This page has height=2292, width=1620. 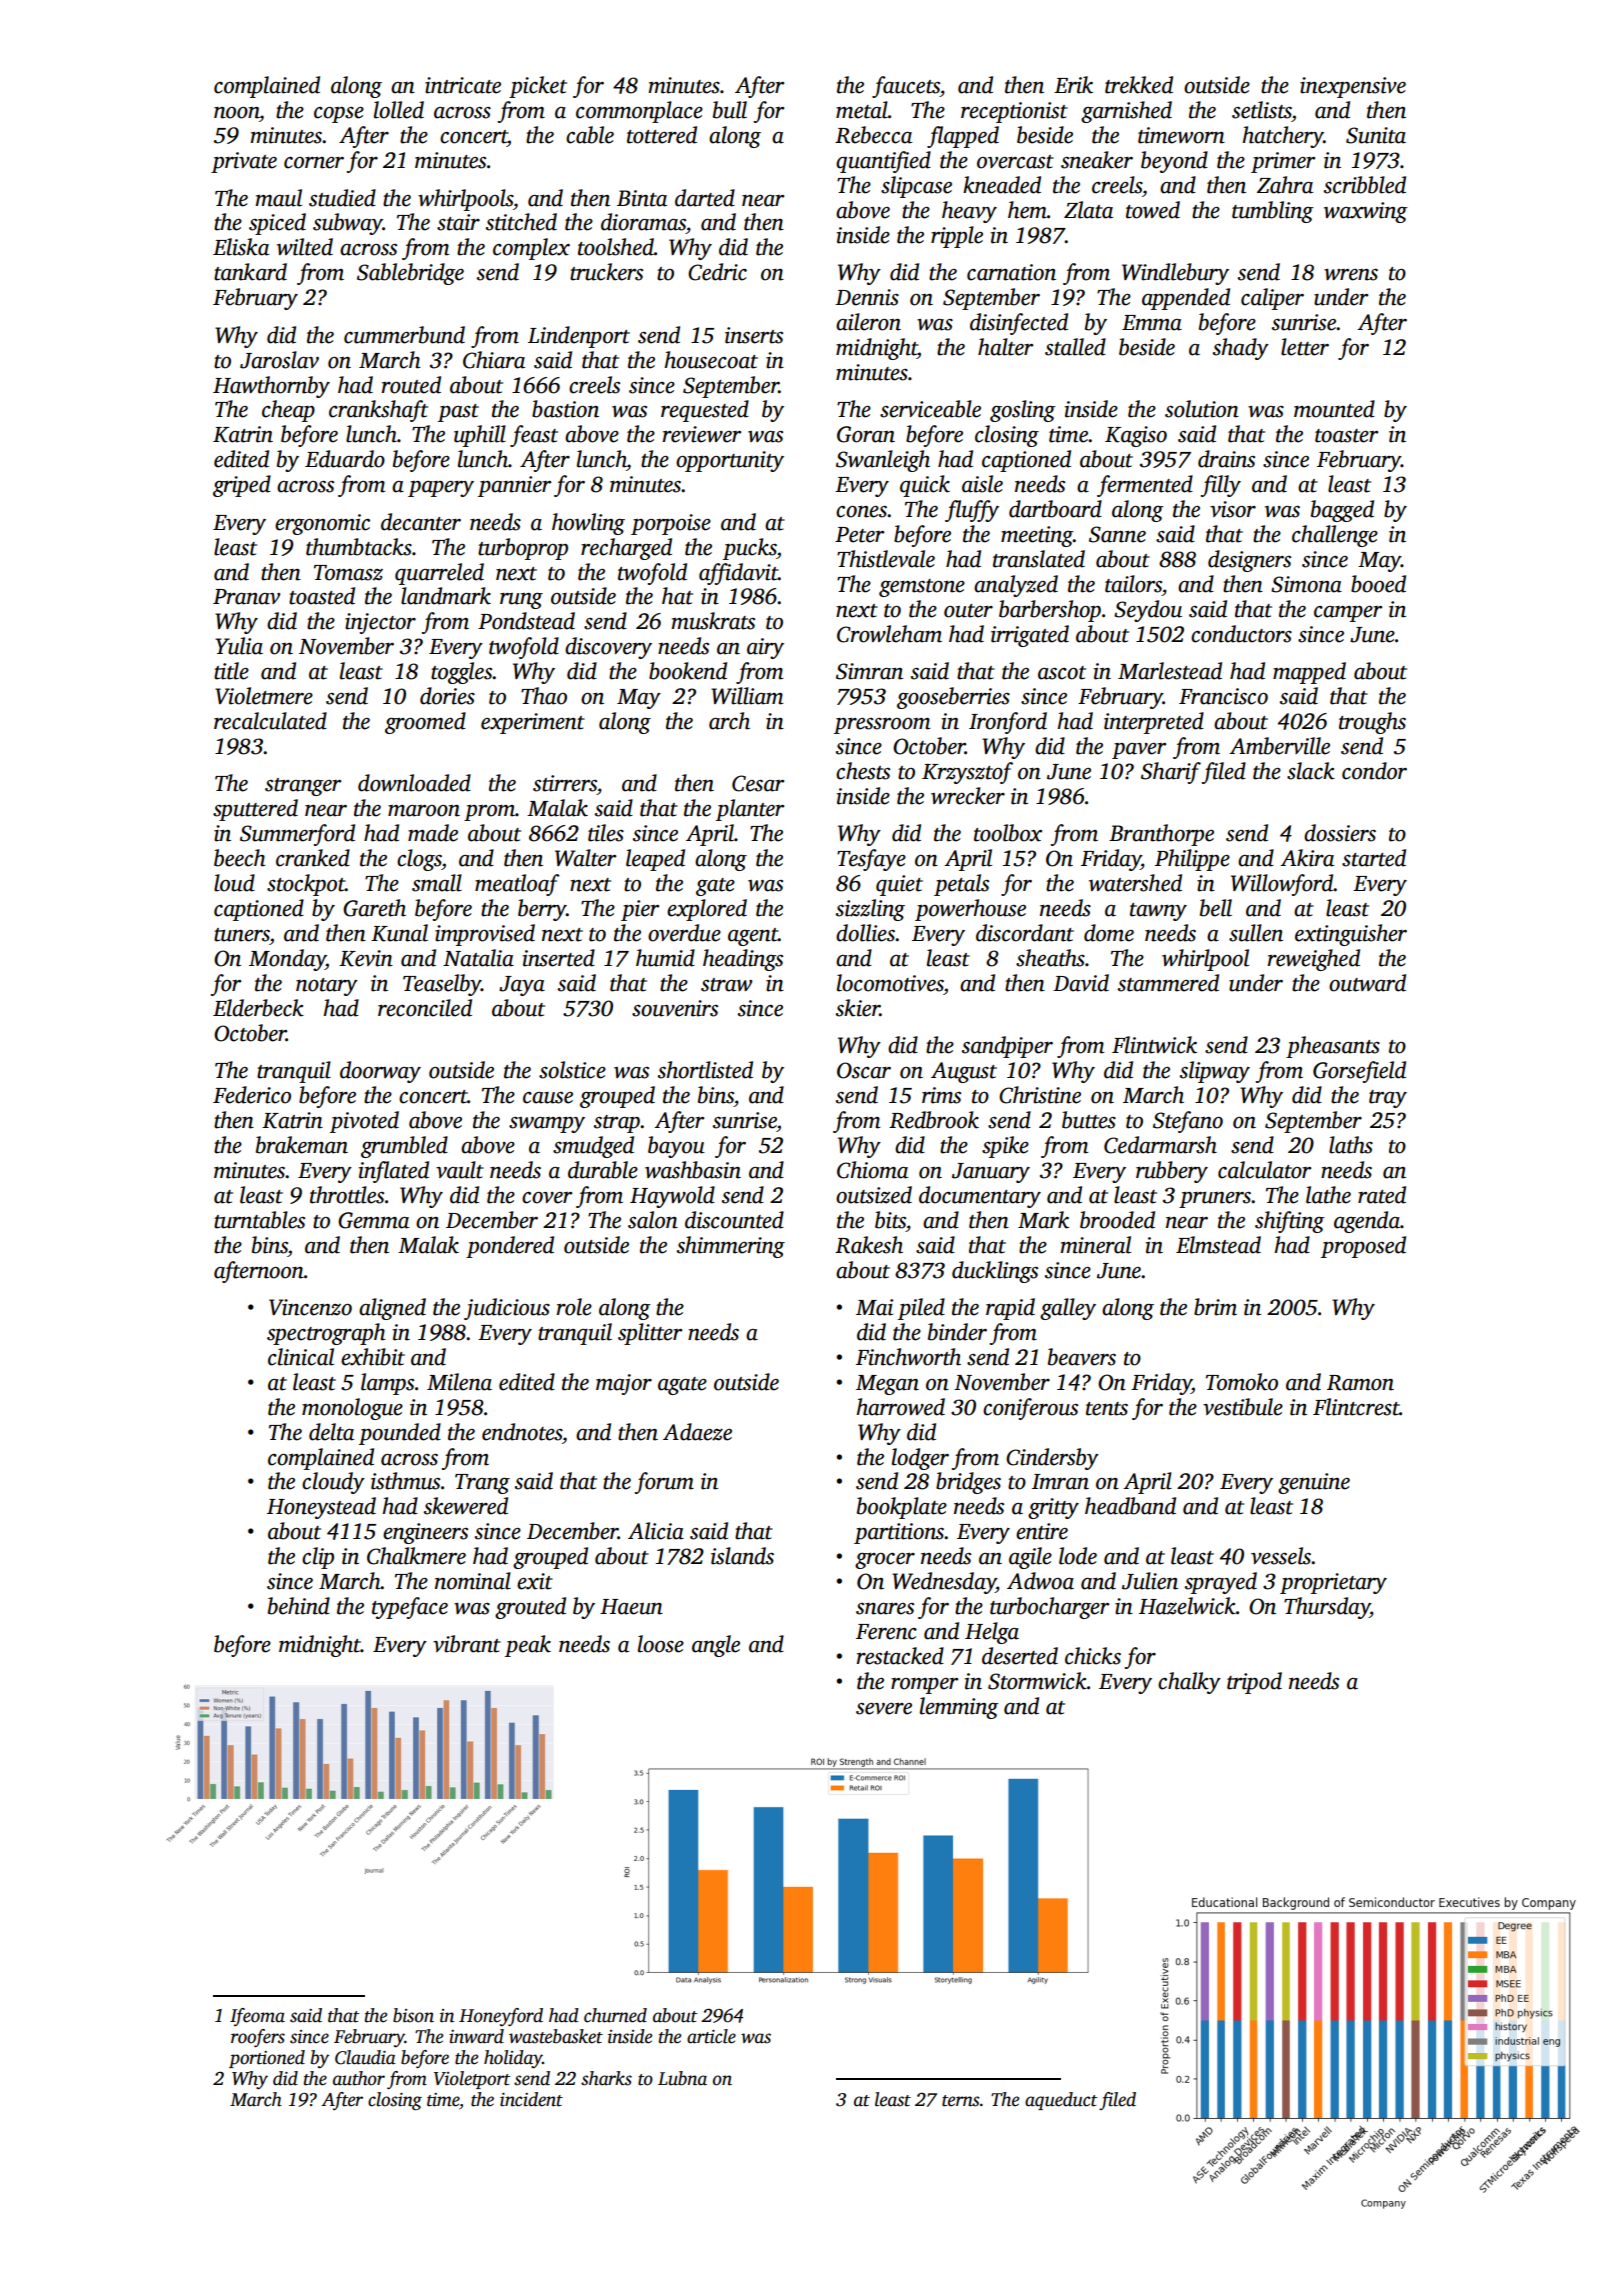 What do you see at coordinates (393, 1172) in the page?
I see `inflated` at bounding box center [393, 1172].
